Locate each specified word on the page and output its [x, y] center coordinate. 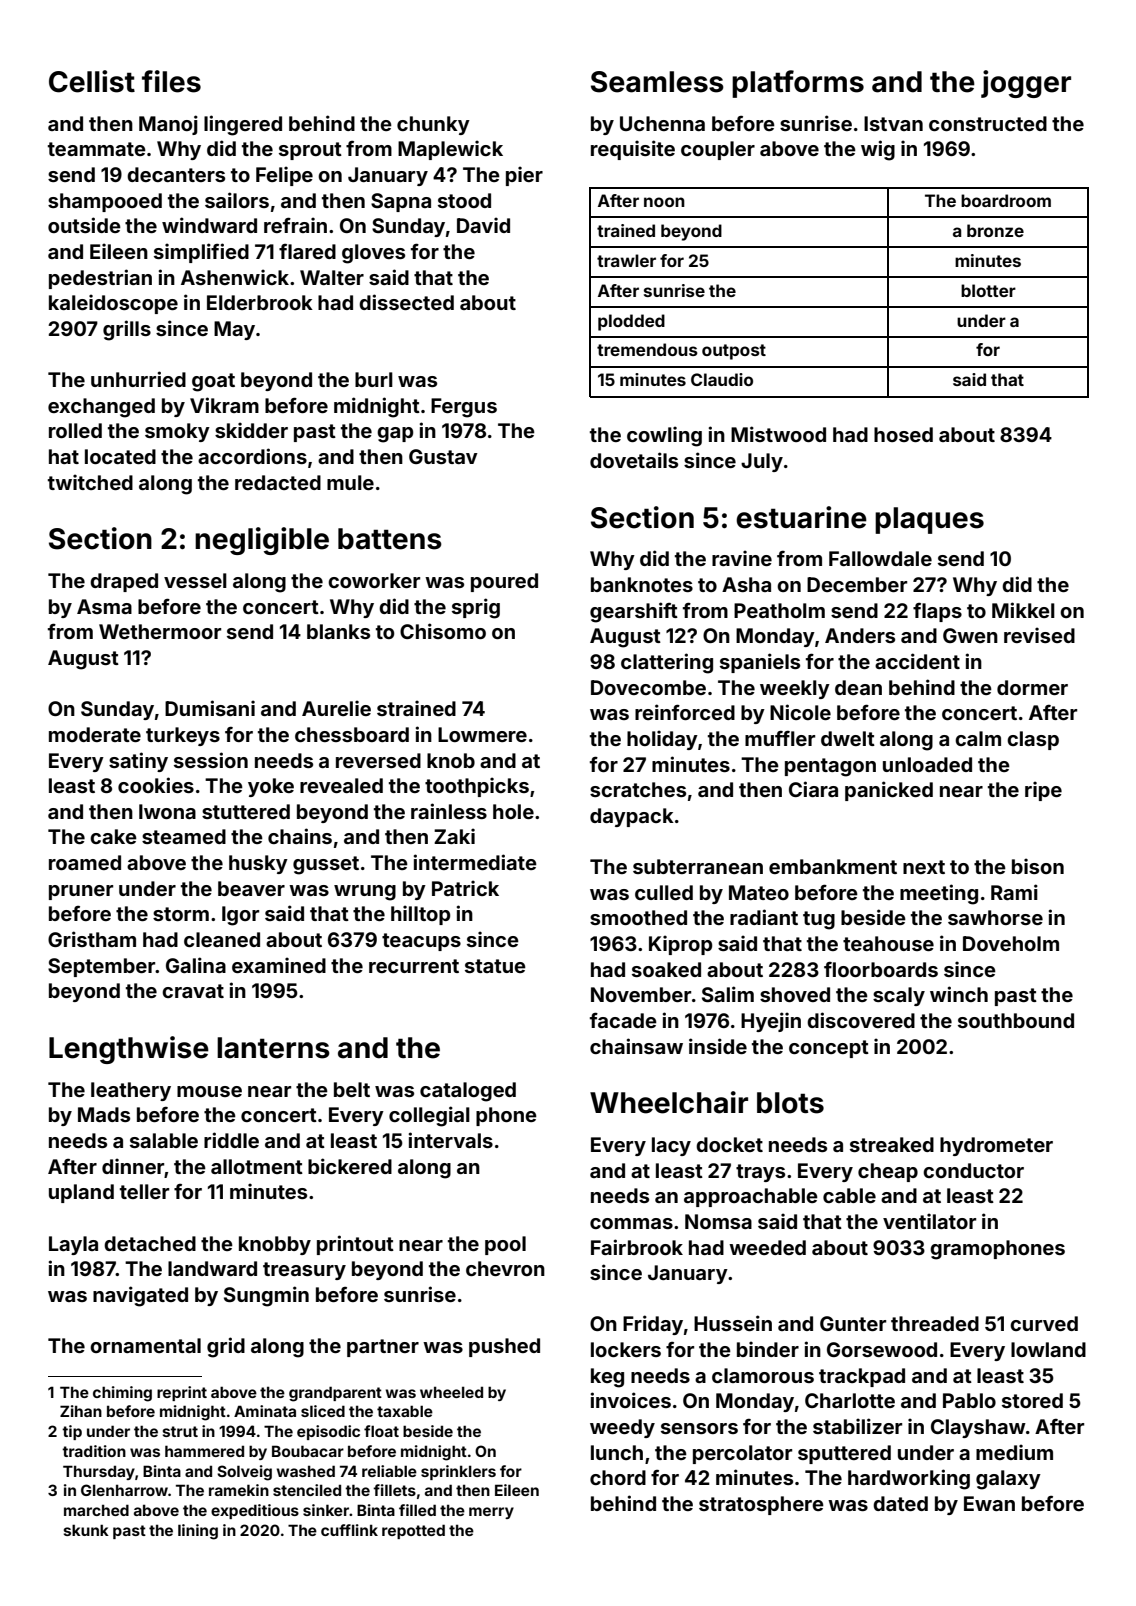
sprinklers [458, 1472]
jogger [1026, 84]
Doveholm [1011, 943]
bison [1038, 866]
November [641, 994]
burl [374, 379]
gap [395, 435]
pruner [81, 892]
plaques [929, 520]
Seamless [657, 82]
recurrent [414, 966]
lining [198, 1532]
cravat [193, 991]
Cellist [92, 81]
